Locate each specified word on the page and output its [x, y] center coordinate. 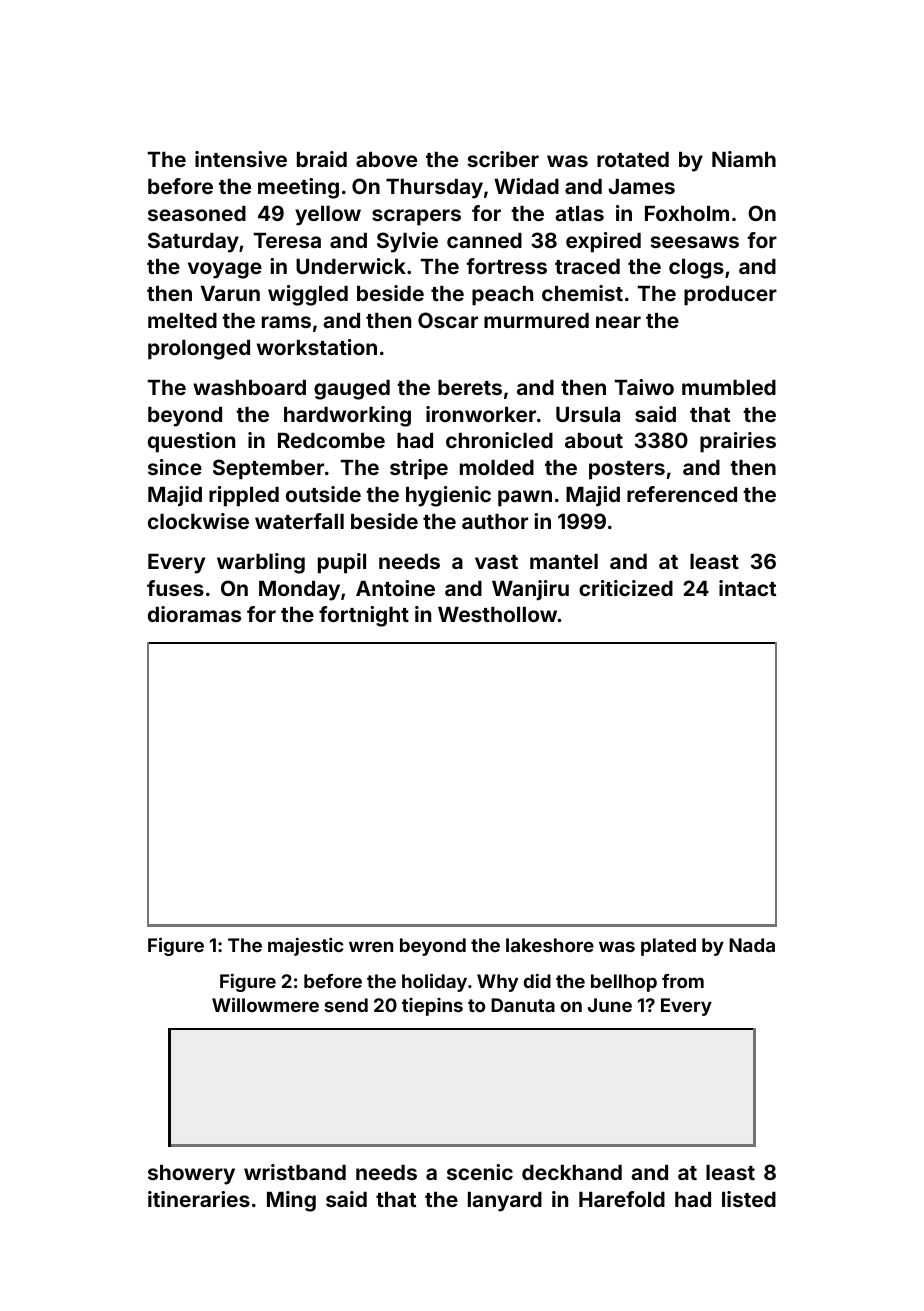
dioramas [194, 614]
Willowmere [265, 1004]
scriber [503, 159]
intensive [241, 159]
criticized [626, 588]
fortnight [364, 616]
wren [371, 946]
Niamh [744, 159]
